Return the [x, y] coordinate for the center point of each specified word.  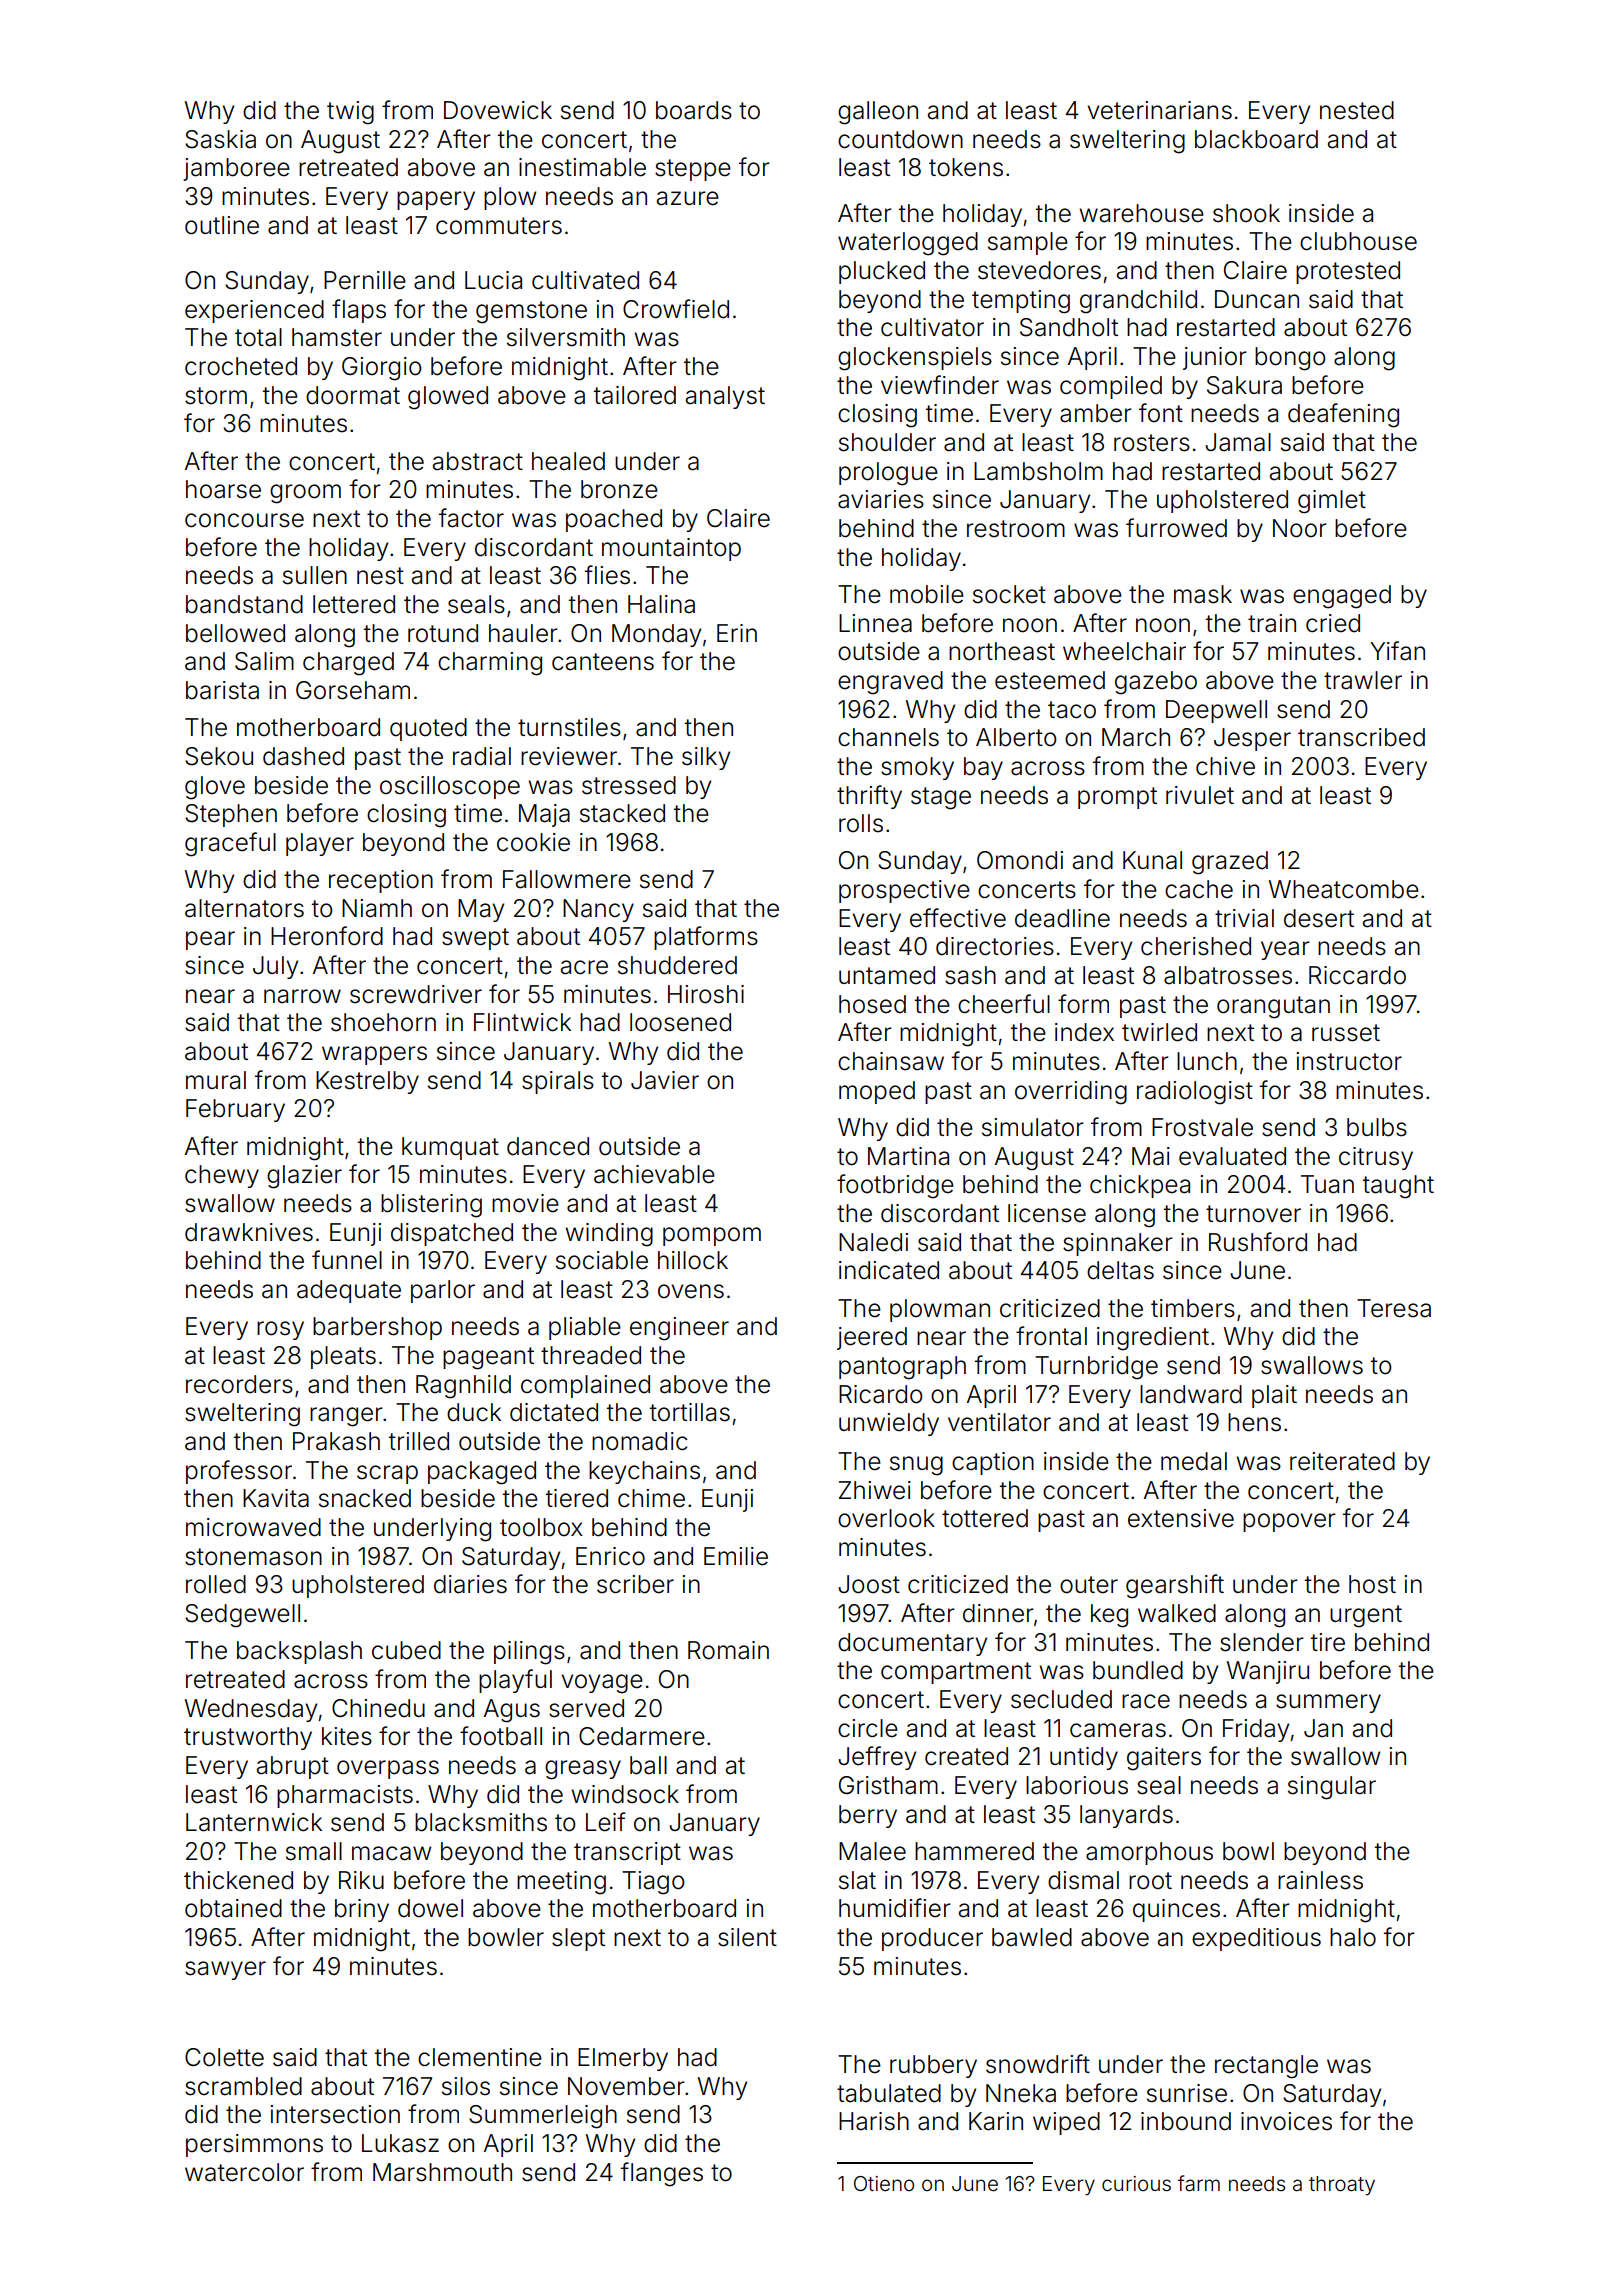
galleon [878, 113]
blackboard [1256, 139]
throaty [1342, 2185]
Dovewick [498, 110]
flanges [662, 2174]
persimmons [254, 2145]
